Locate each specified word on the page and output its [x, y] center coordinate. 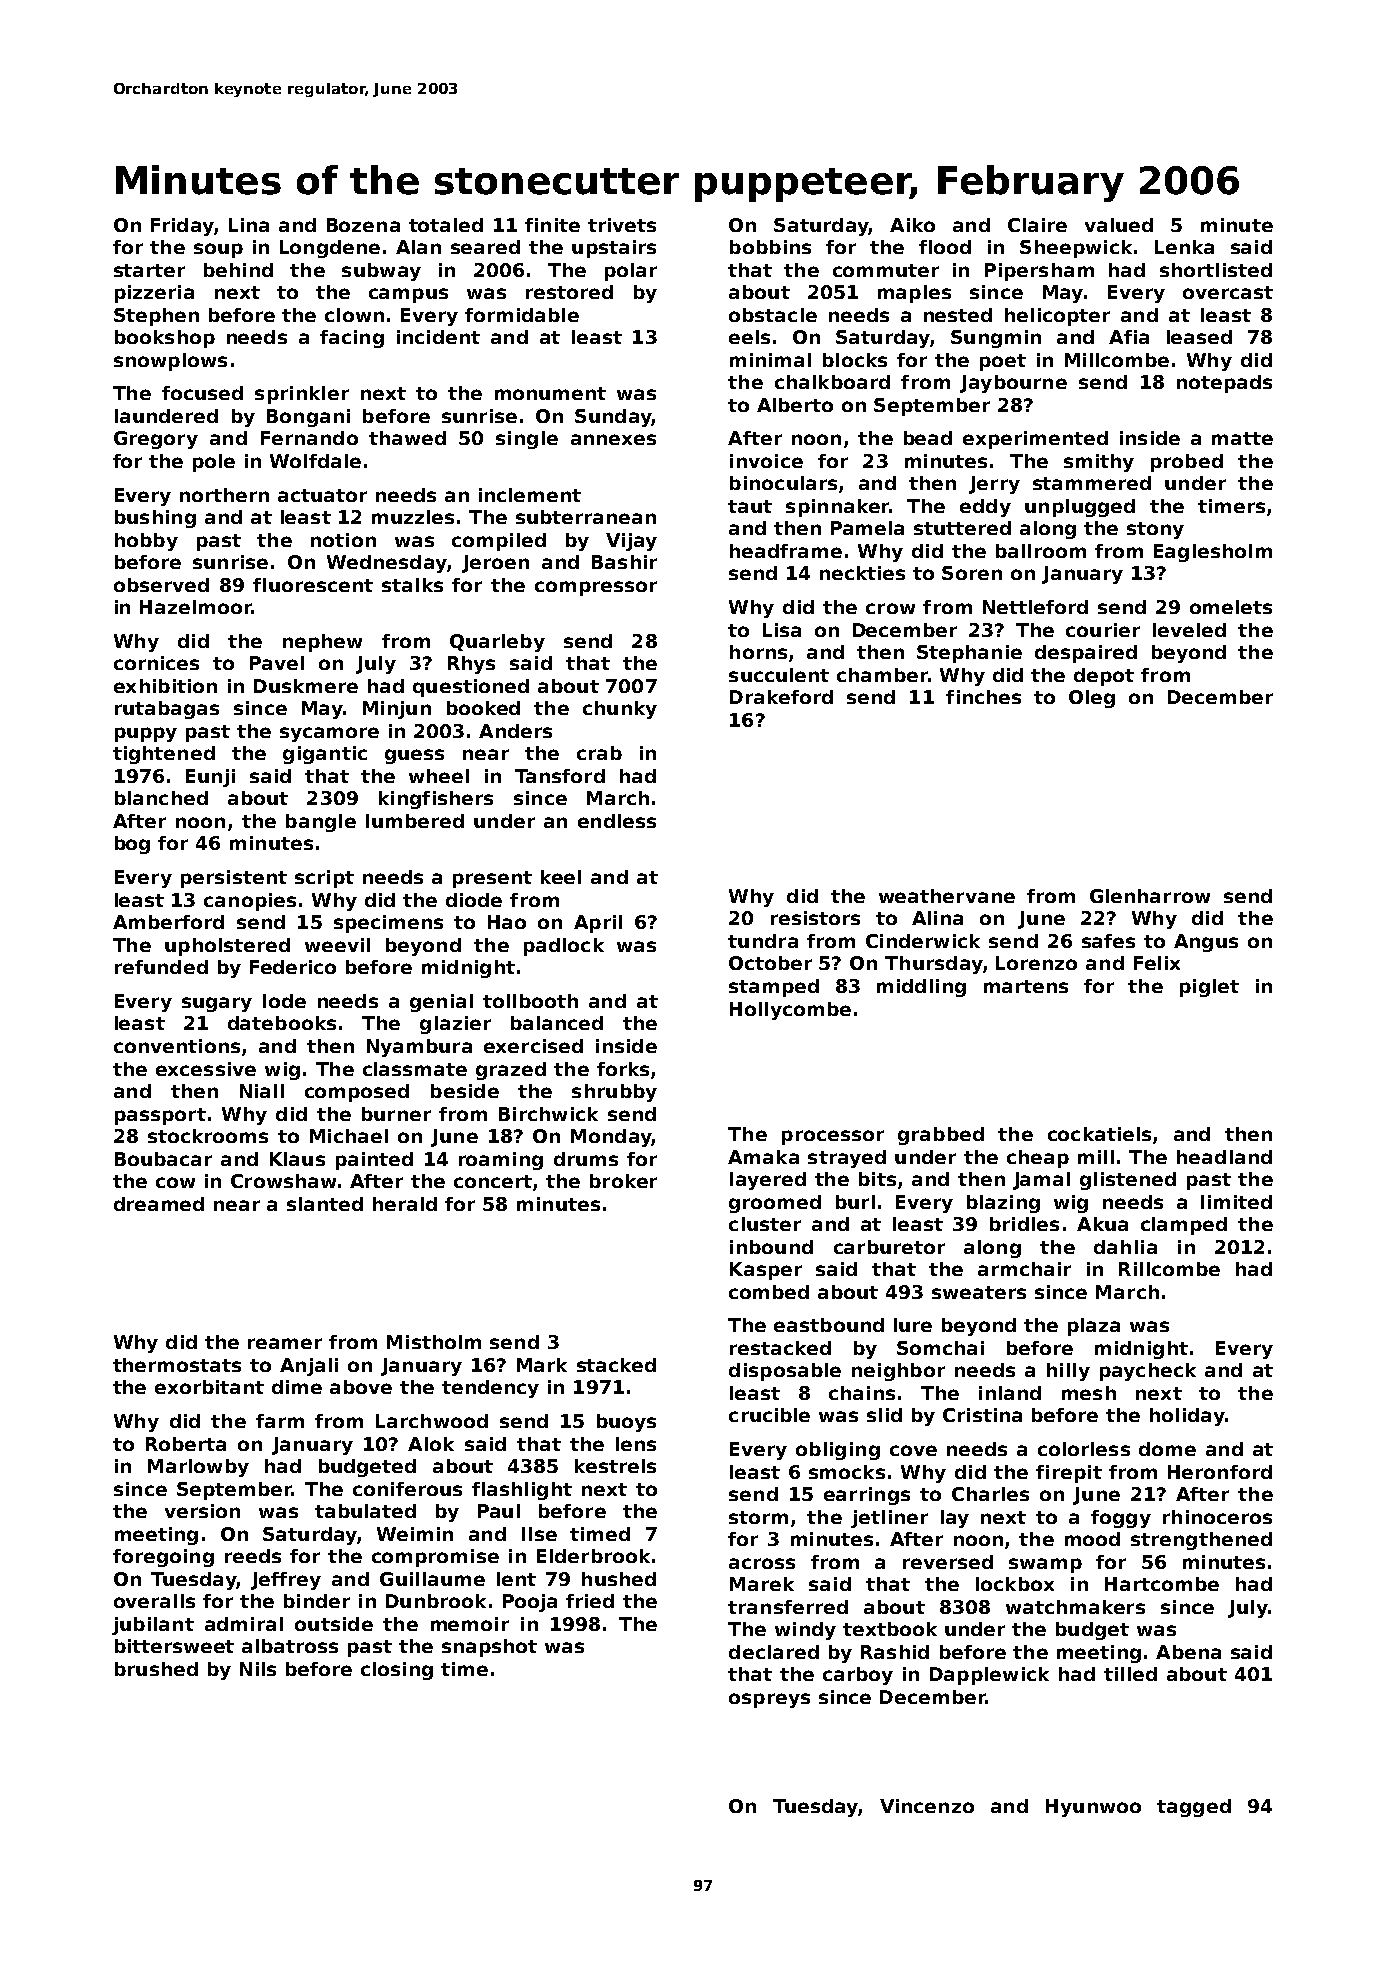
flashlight [522, 1491]
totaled [446, 225]
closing [397, 1671]
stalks [412, 585]
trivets [622, 225]
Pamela [867, 528]
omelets [1231, 607]
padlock [564, 947]
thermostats [177, 1365]
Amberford [168, 922]
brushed [156, 1669]
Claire [1037, 225]
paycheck [1148, 1372]
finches [983, 697]
